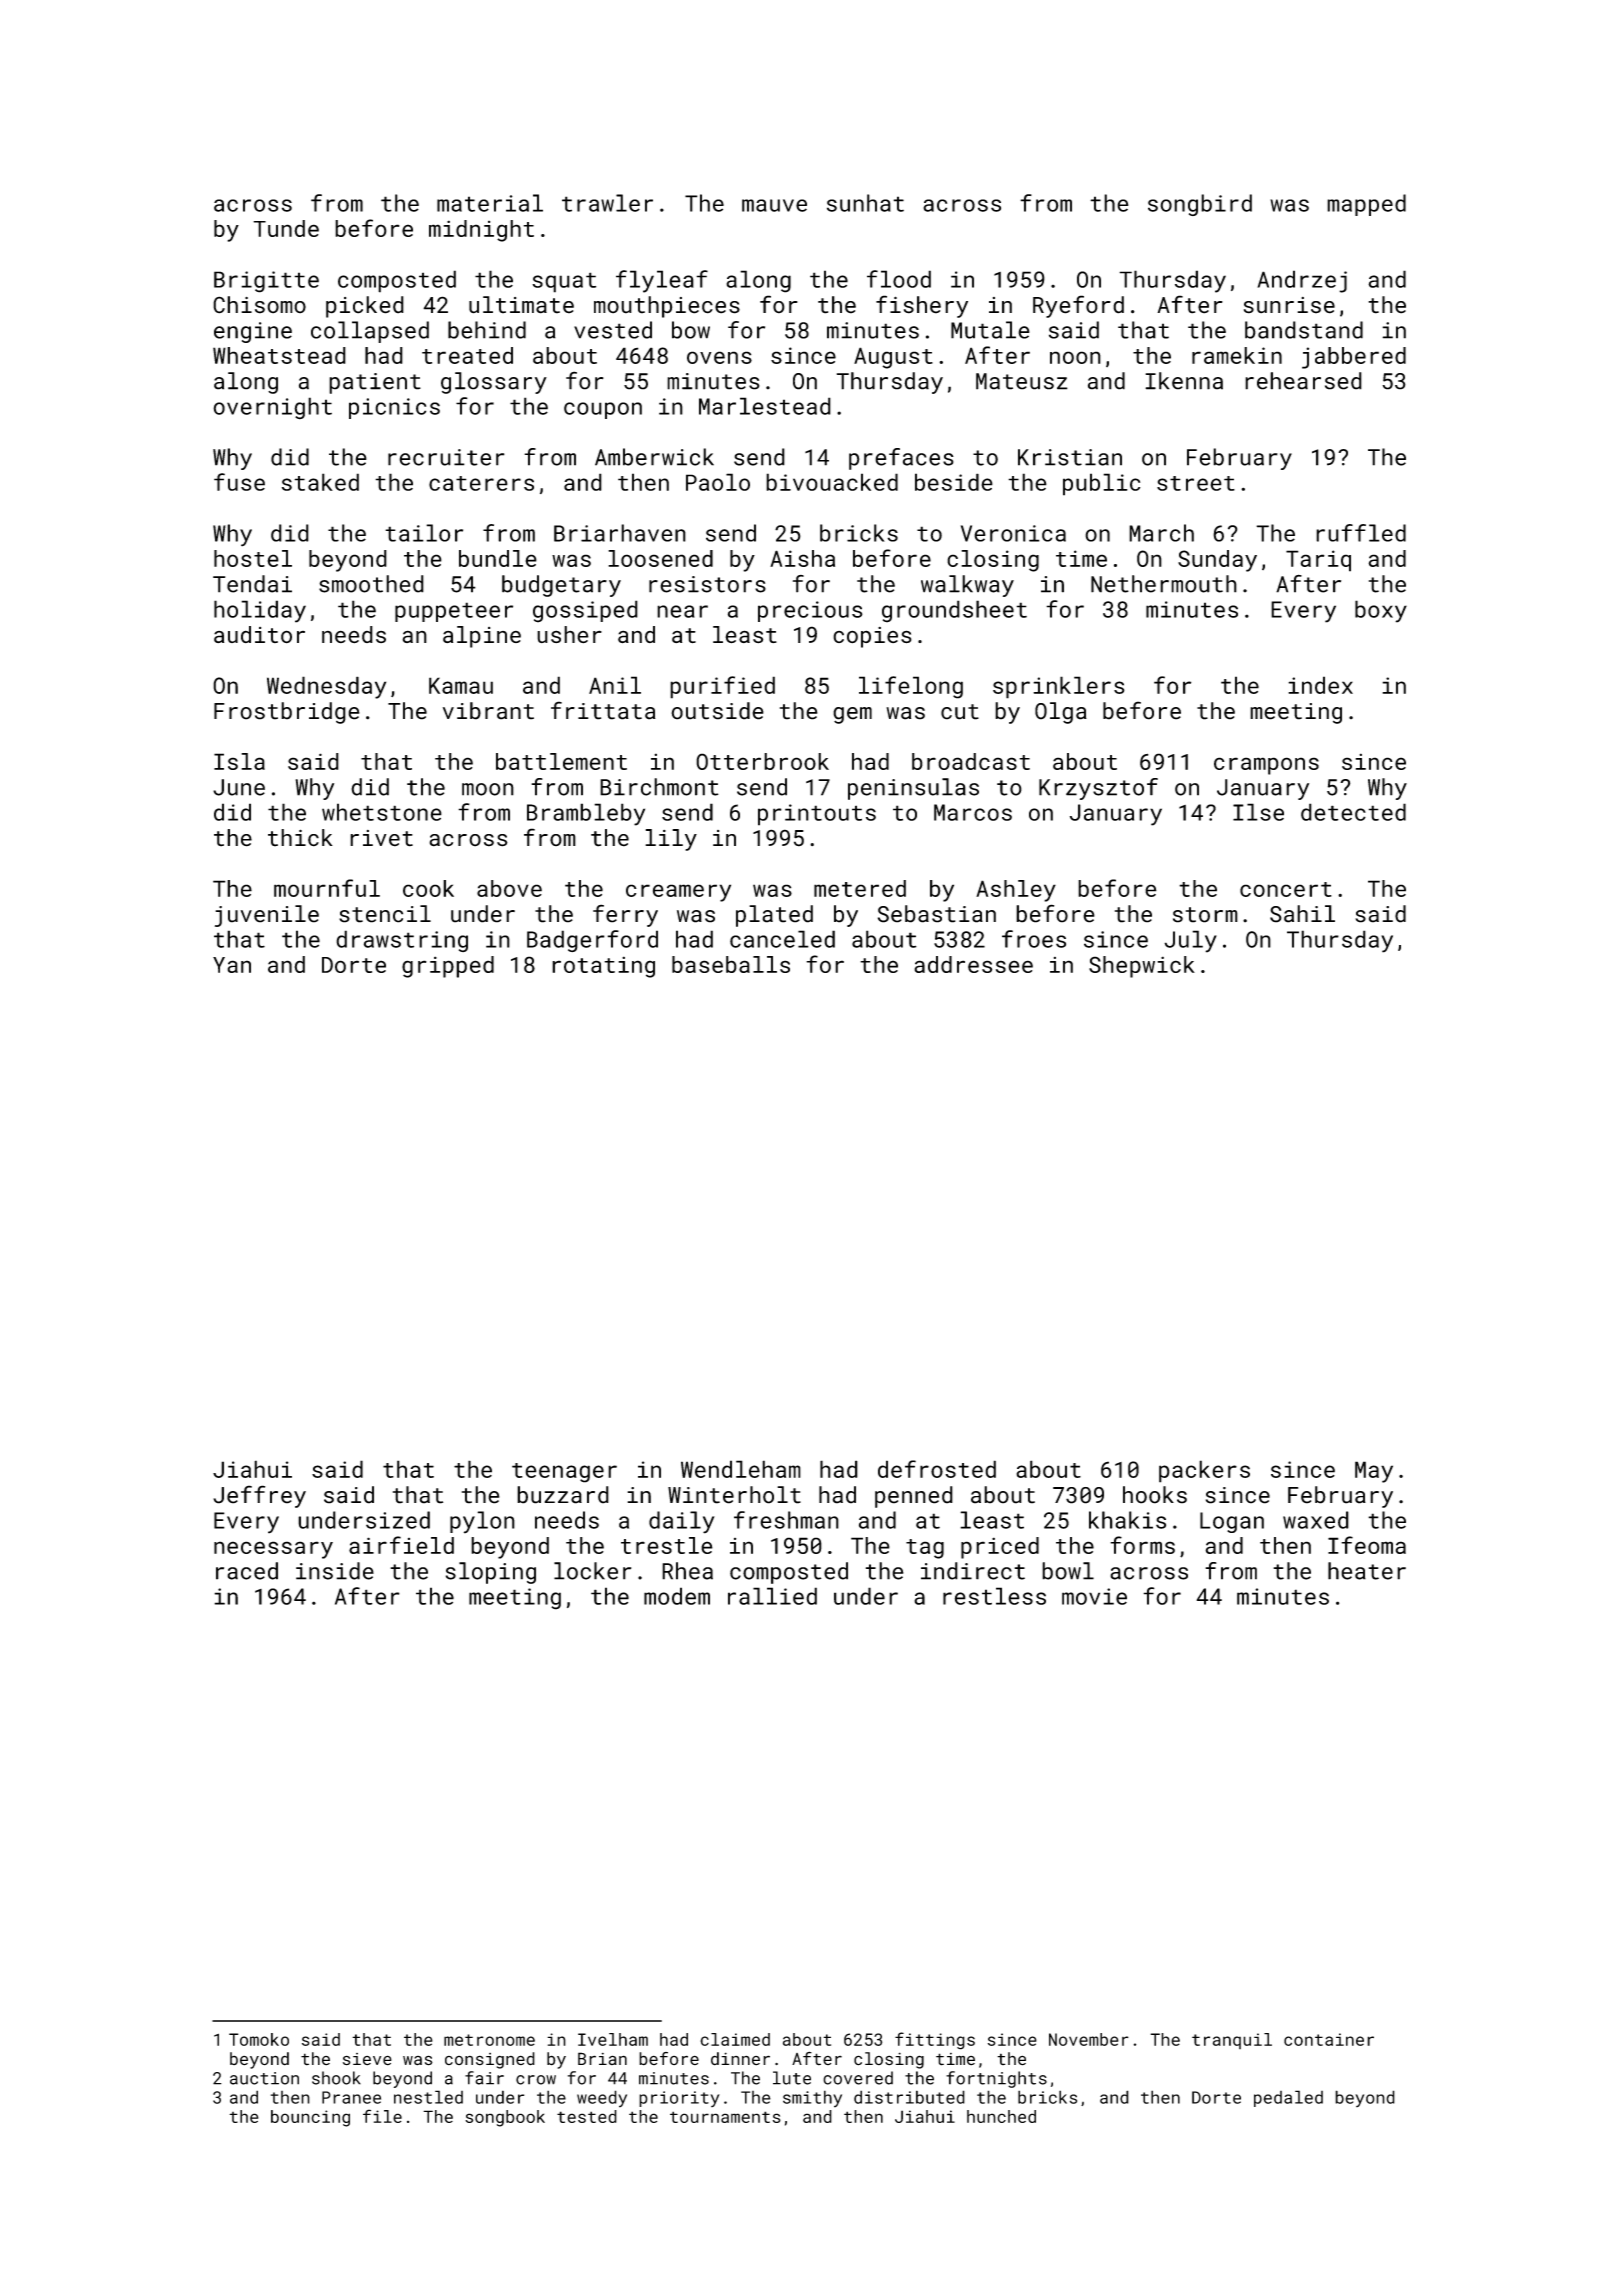  What do you see at coordinates (266, 282) in the screenshot?
I see `Brigitte` at bounding box center [266, 282].
